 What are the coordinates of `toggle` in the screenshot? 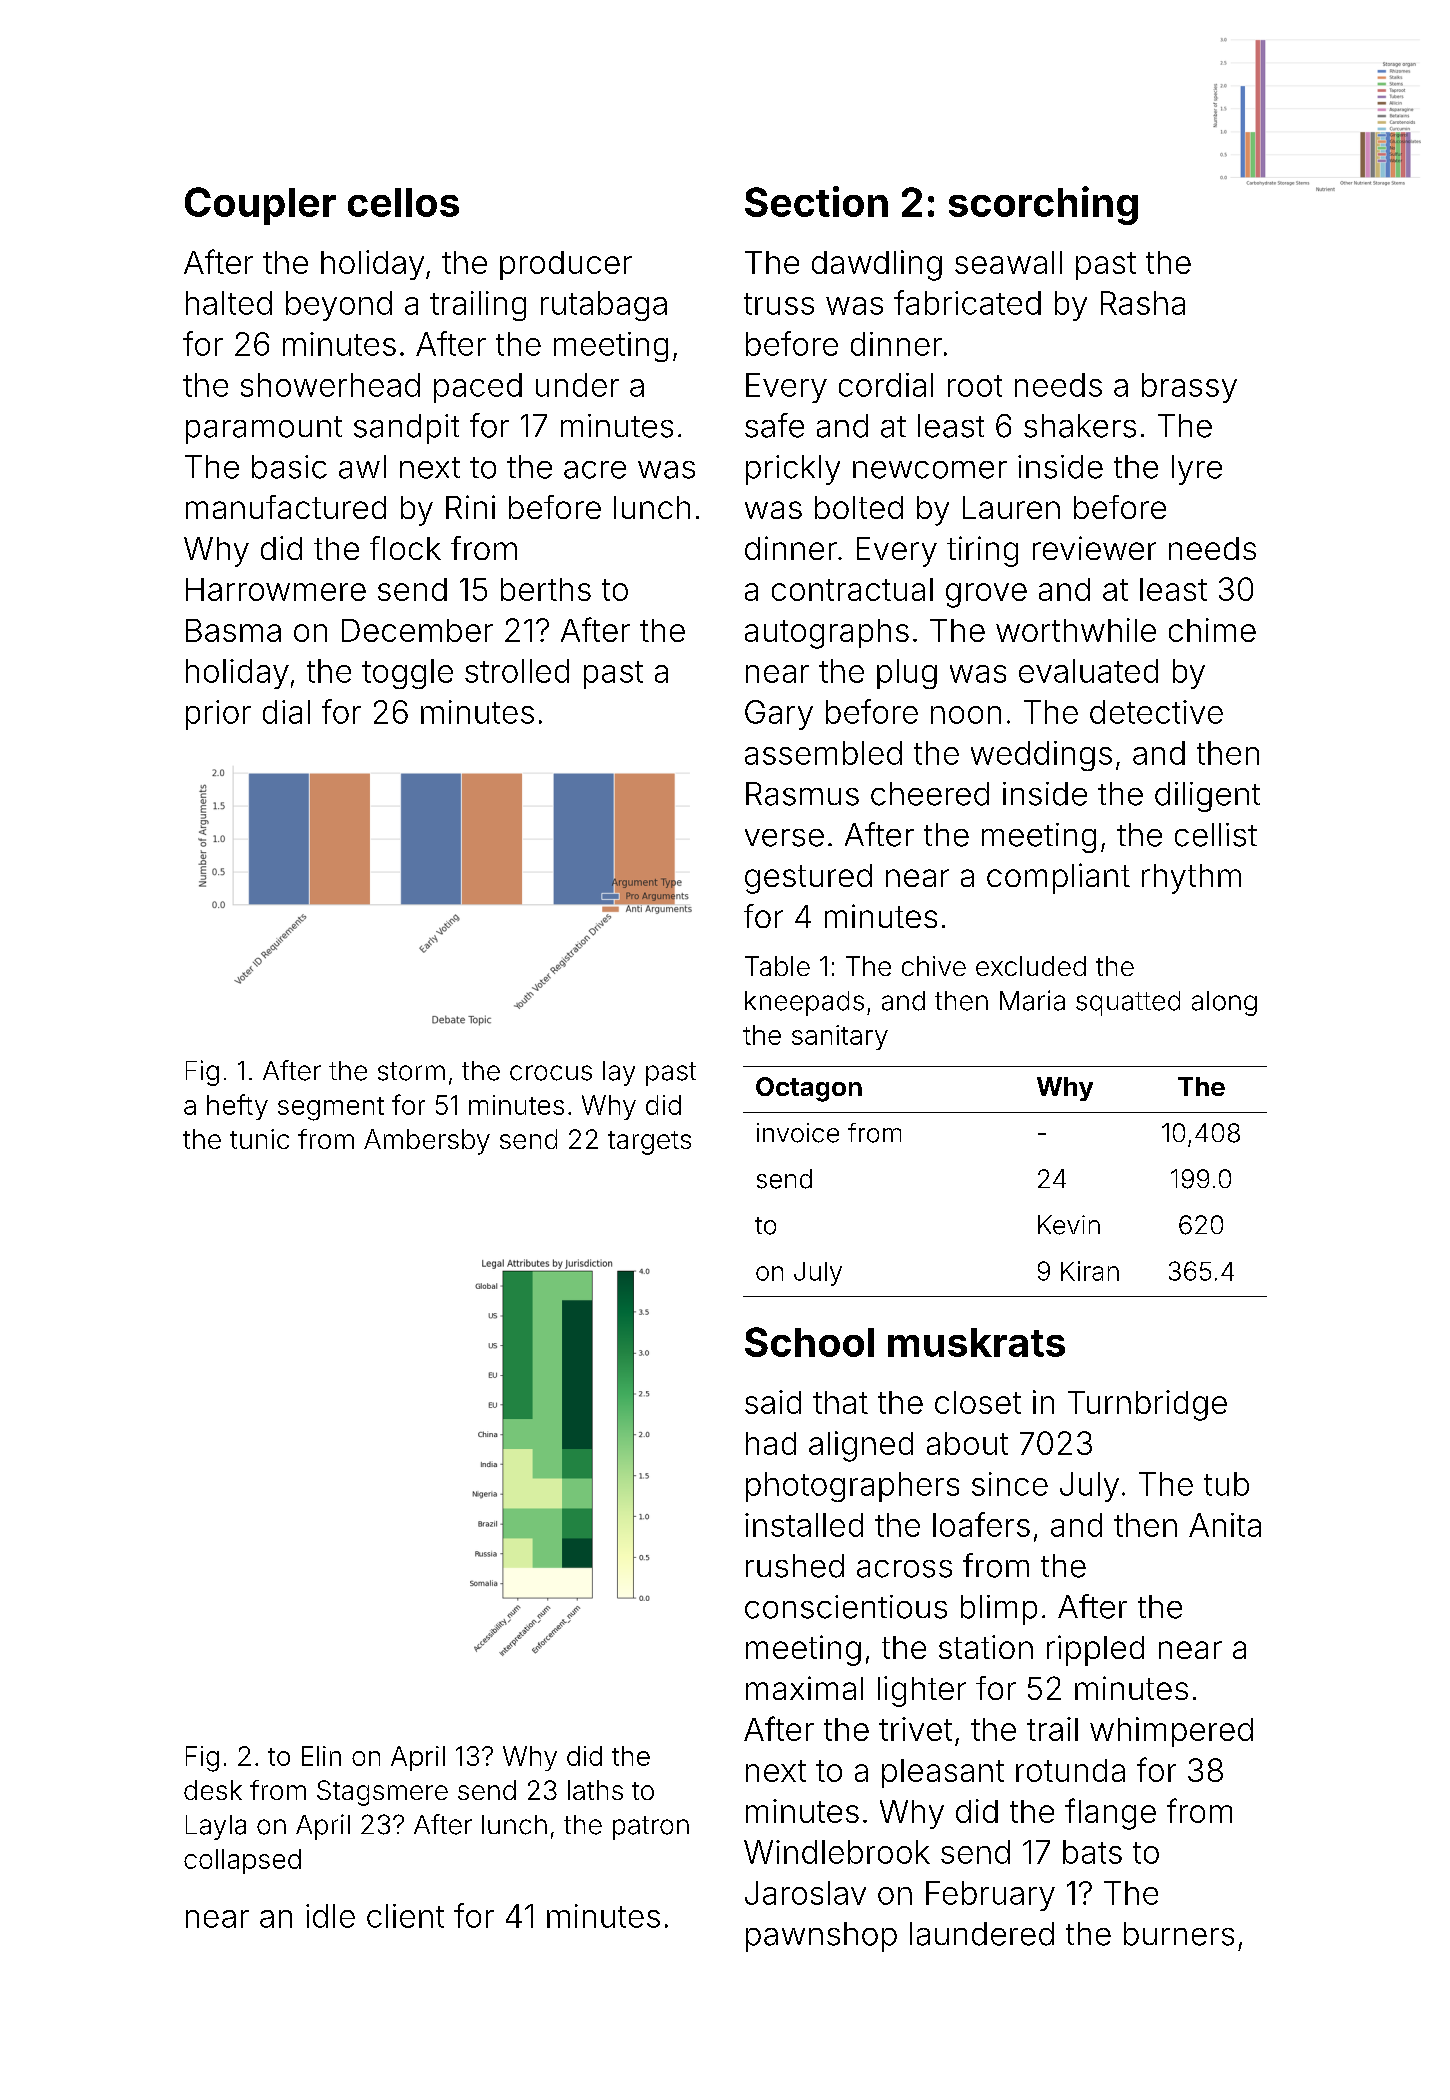 It's located at (407, 674).
